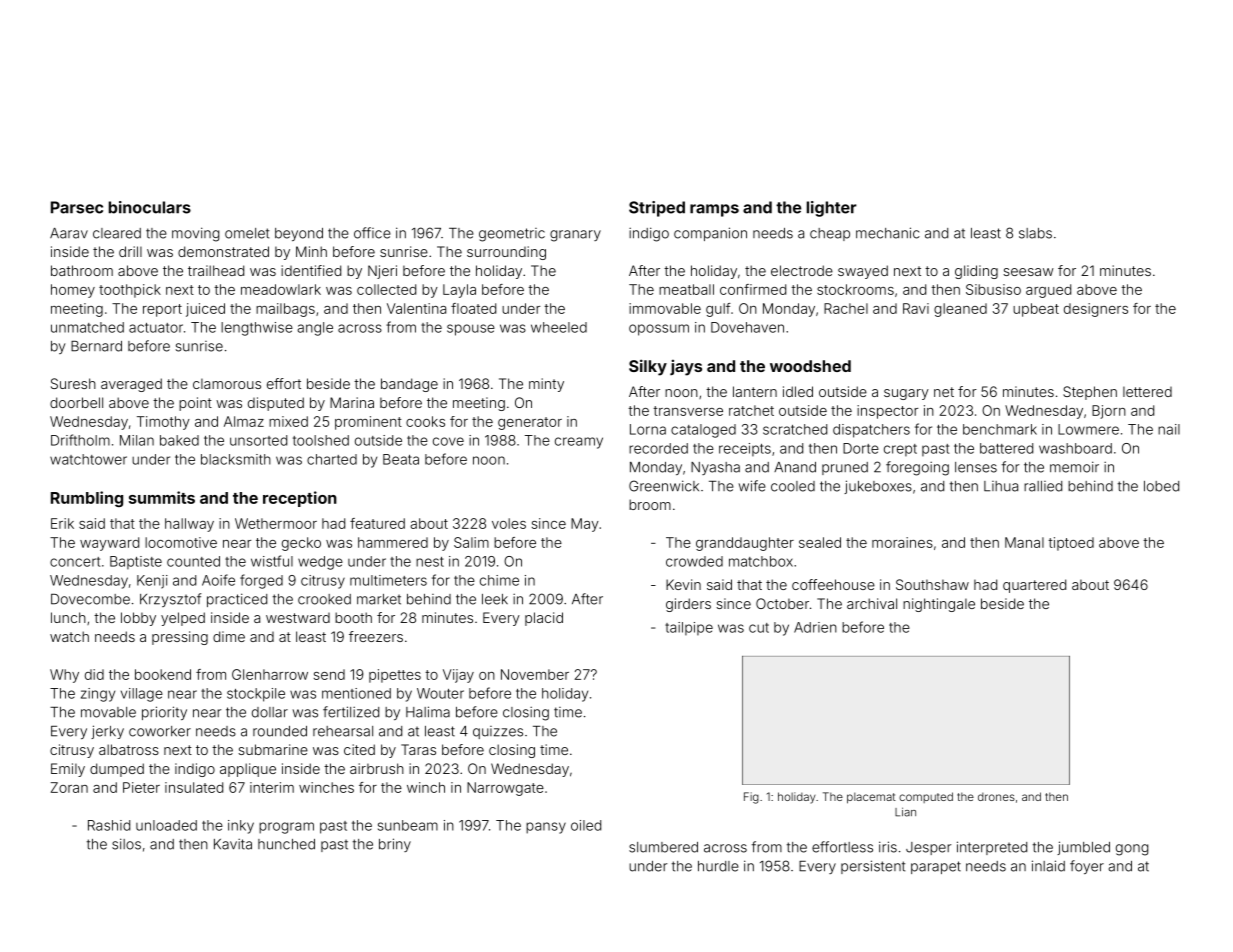 This page has width=1233, height=952. Describe the element at coordinates (512, 235) in the page. I see `geometric` at that location.
